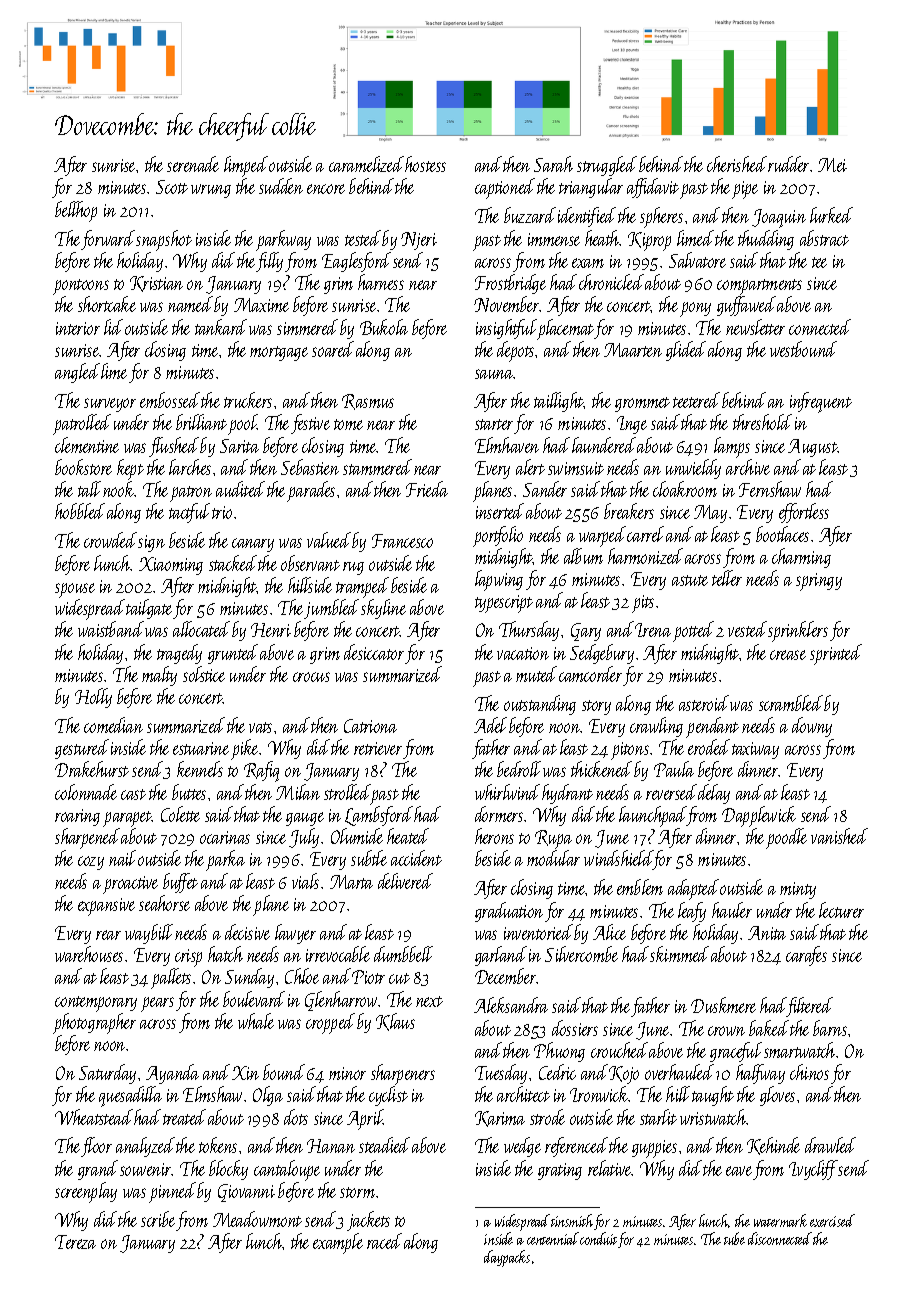  Describe the element at coordinates (356, 262) in the screenshot. I see `Eaglesford` at that location.
